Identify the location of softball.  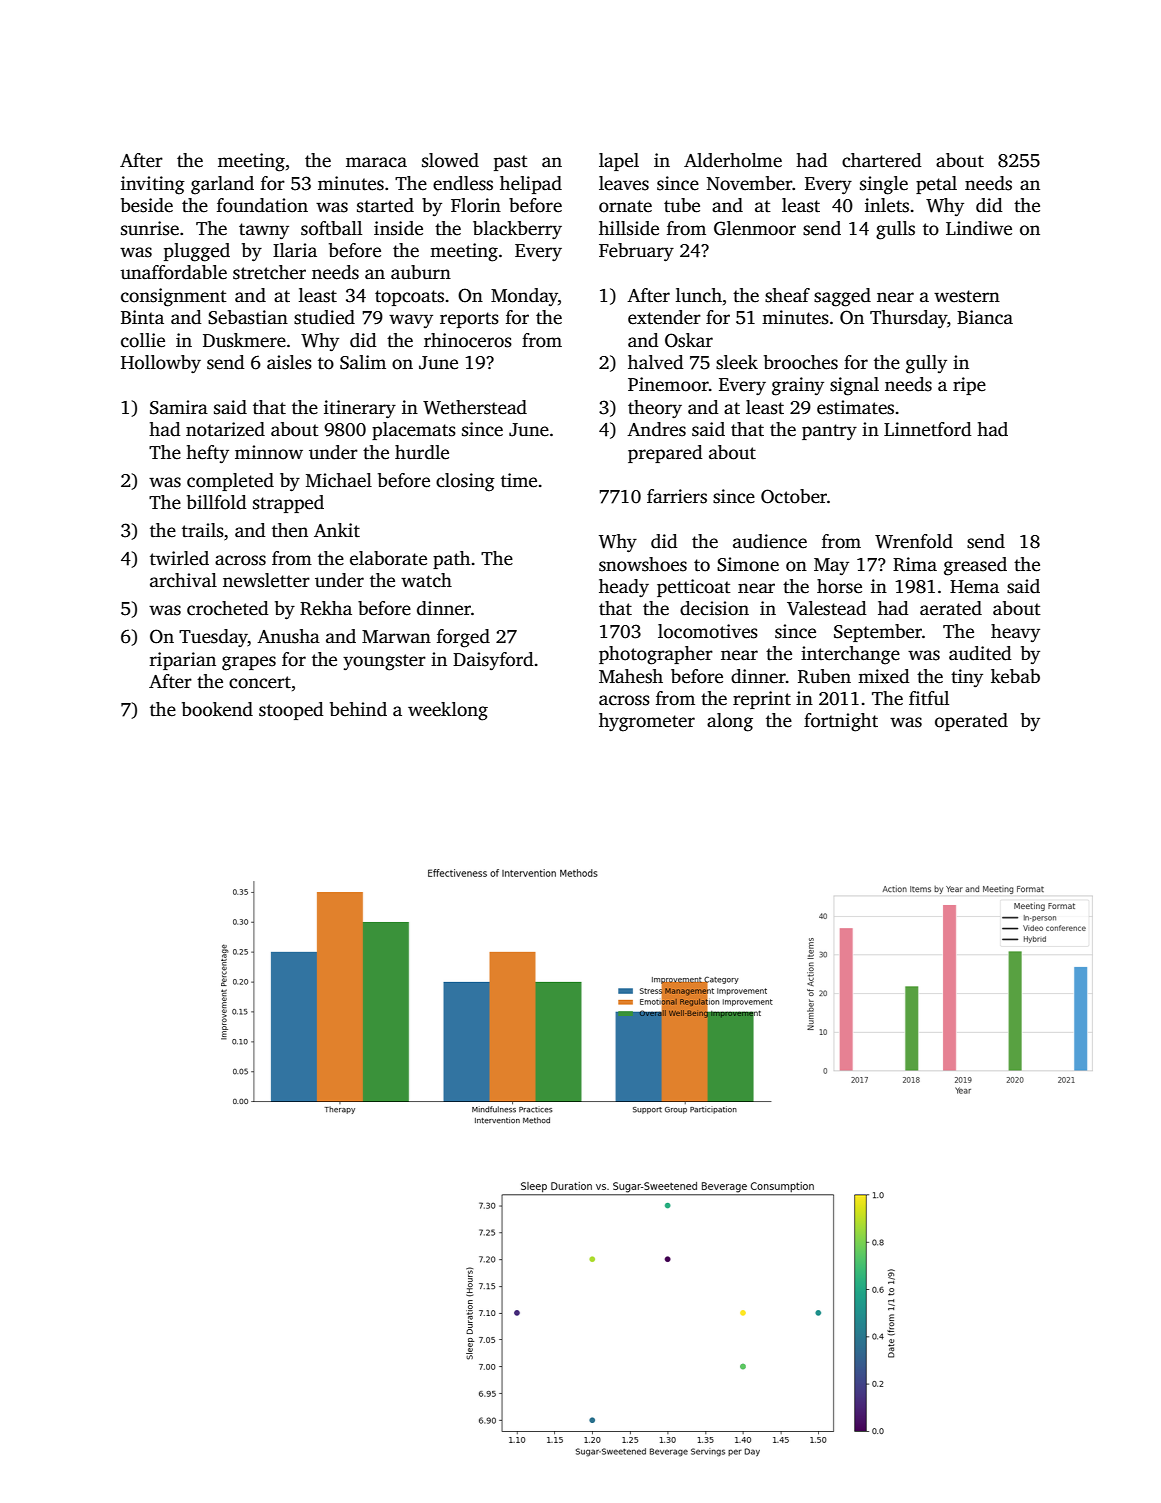
(331, 228).
